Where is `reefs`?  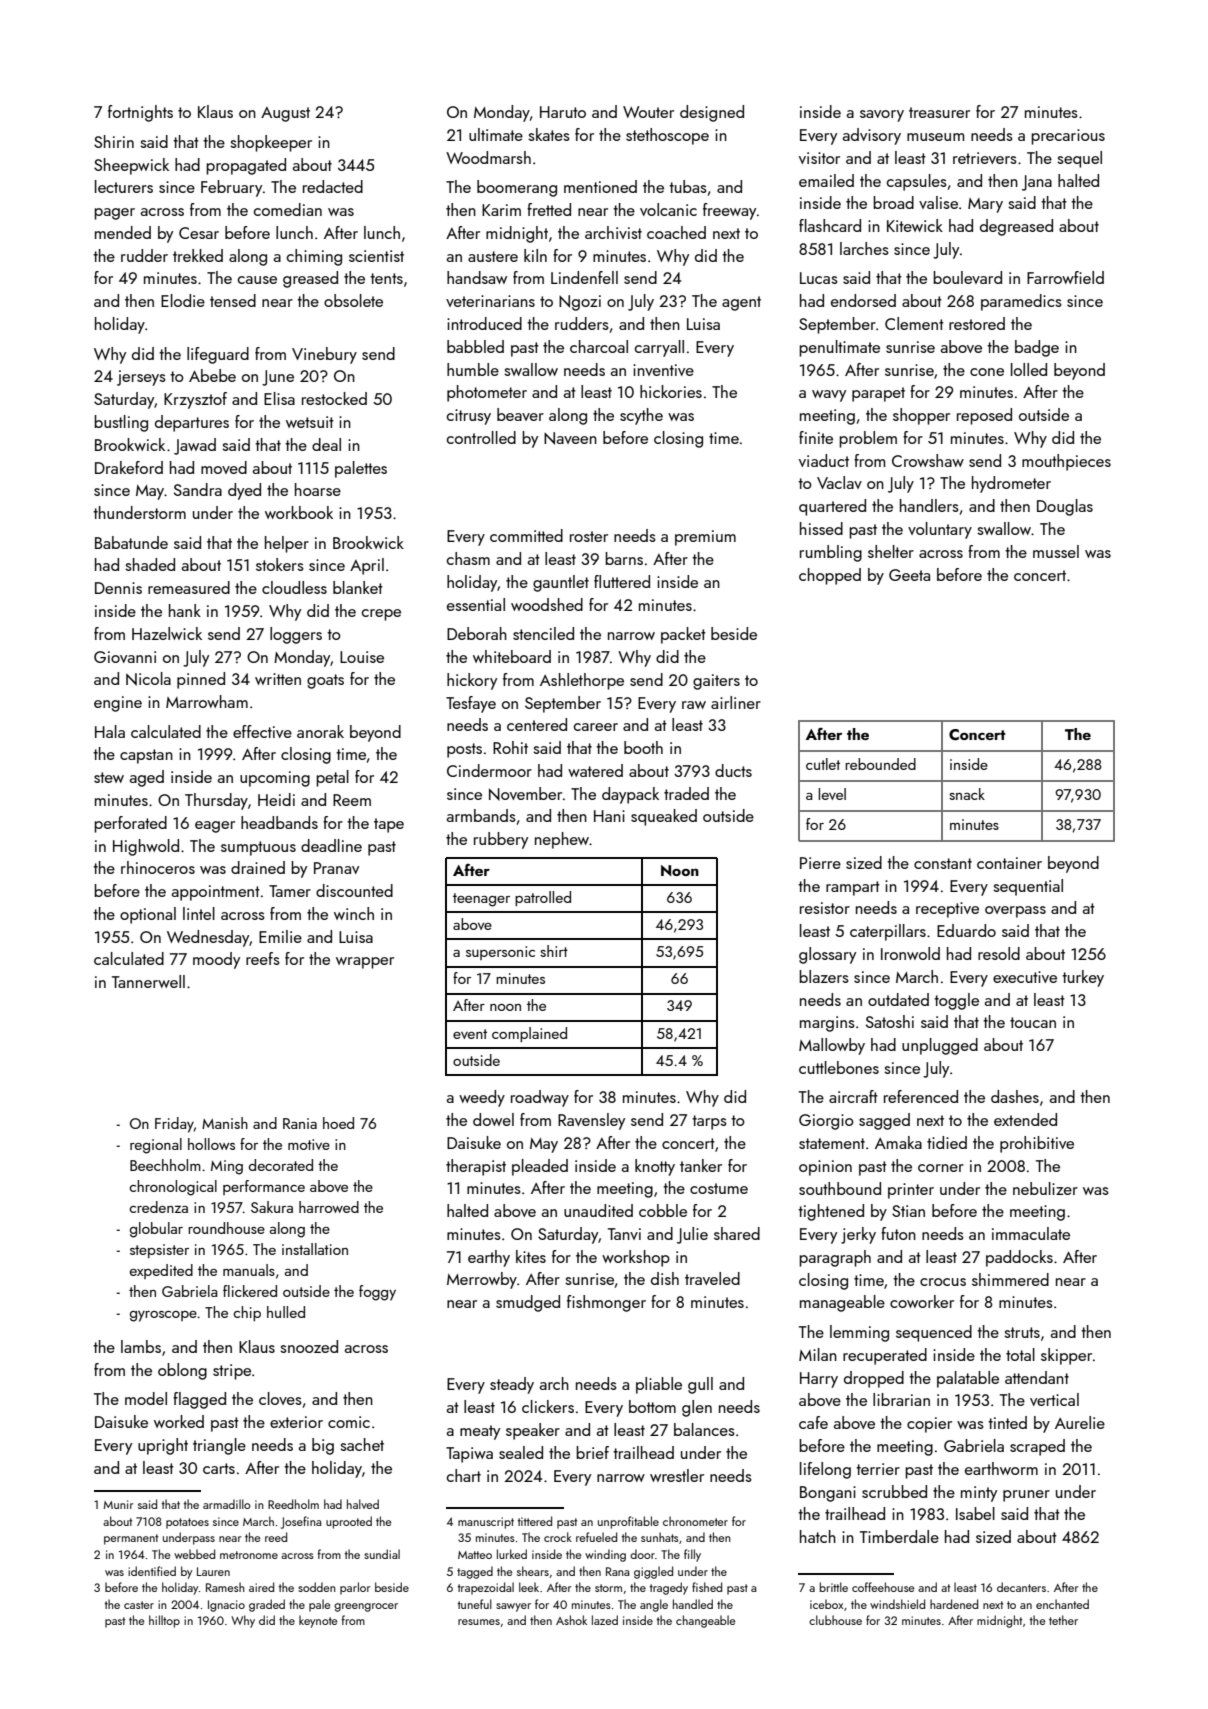
reefs is located at coordinates (263, 958).
